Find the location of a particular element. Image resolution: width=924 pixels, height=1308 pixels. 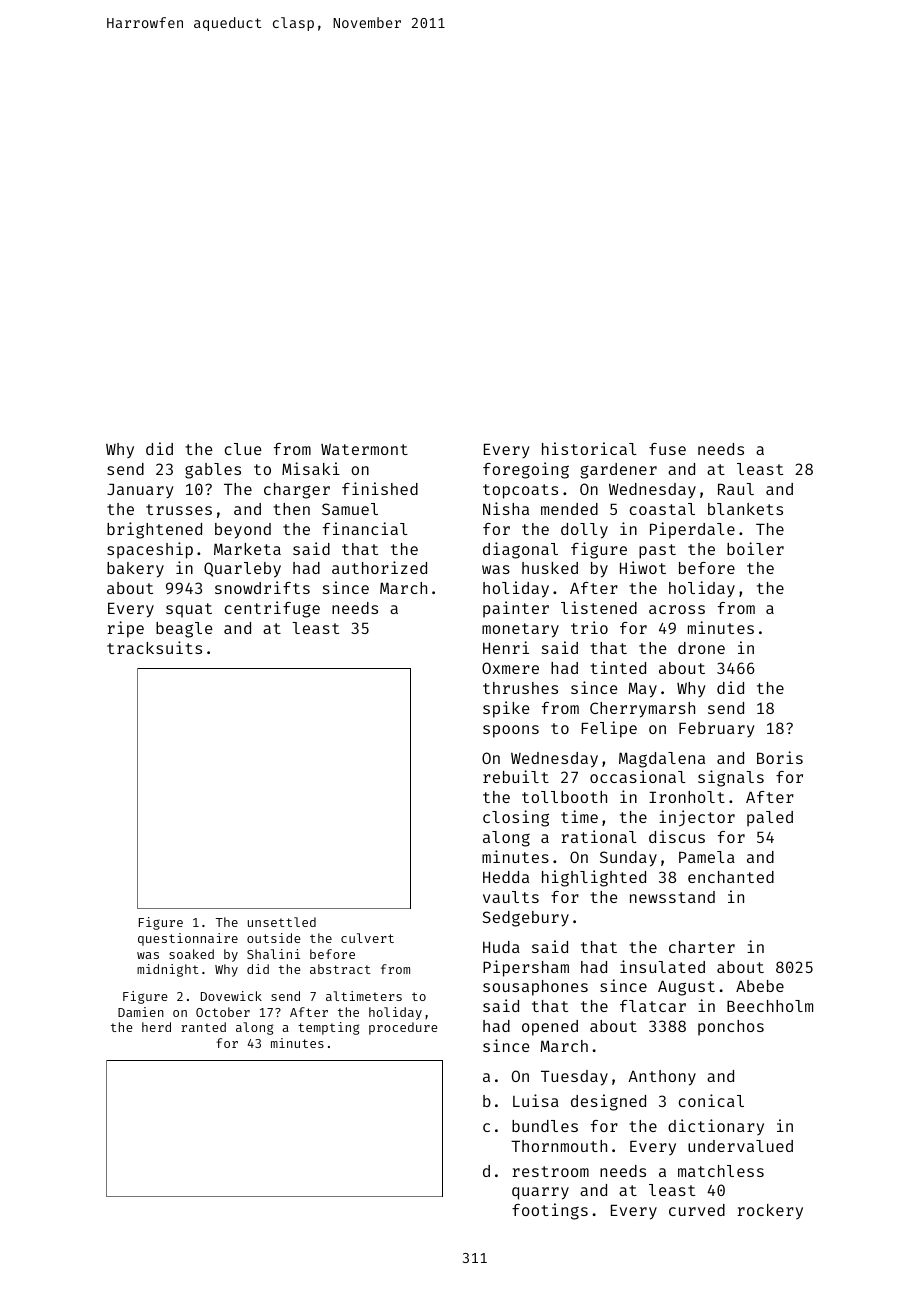

beyond is located at coordinates (243, 531).
